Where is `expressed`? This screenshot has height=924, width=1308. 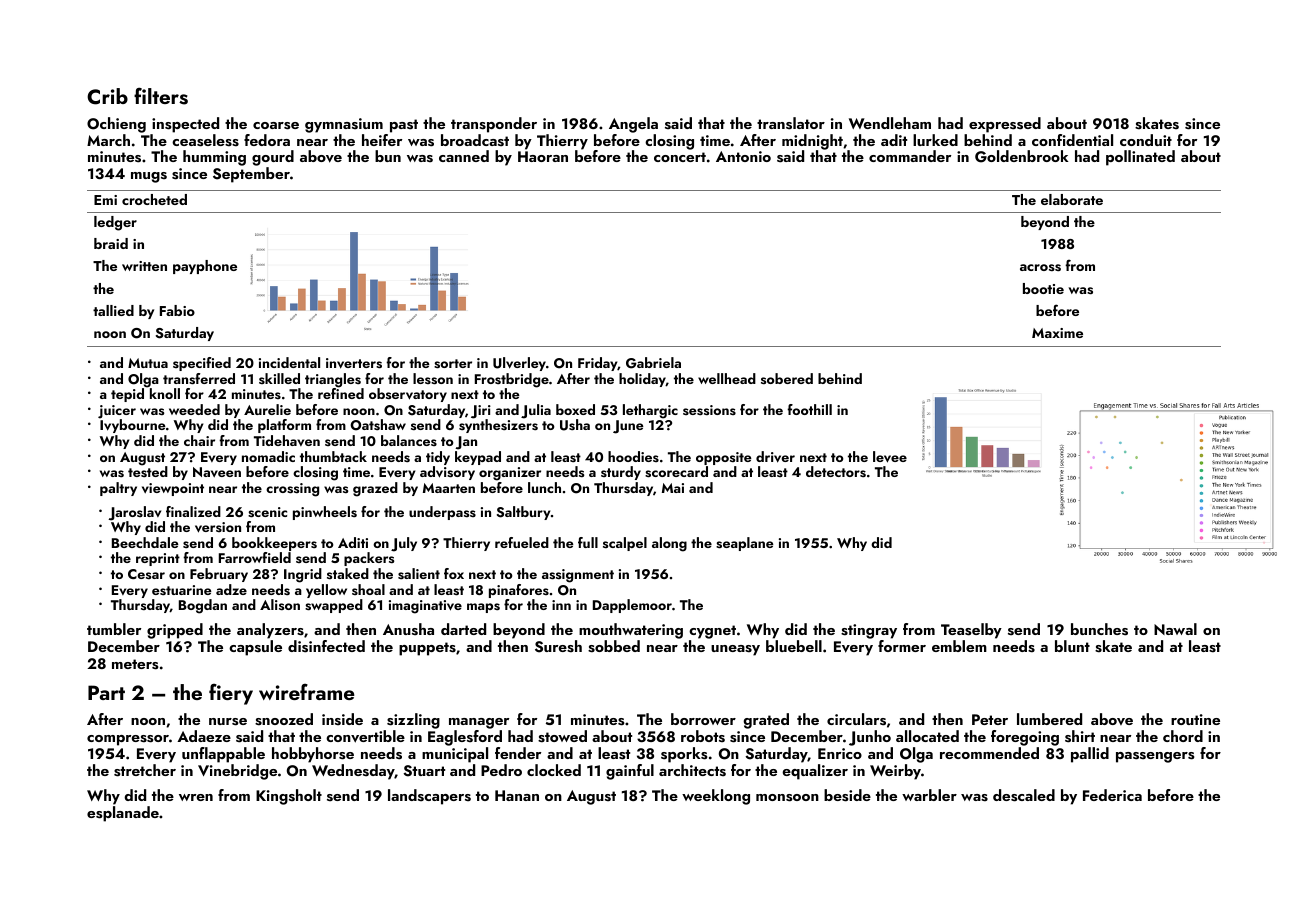
expressed is located at coordinates (1005, 125).
